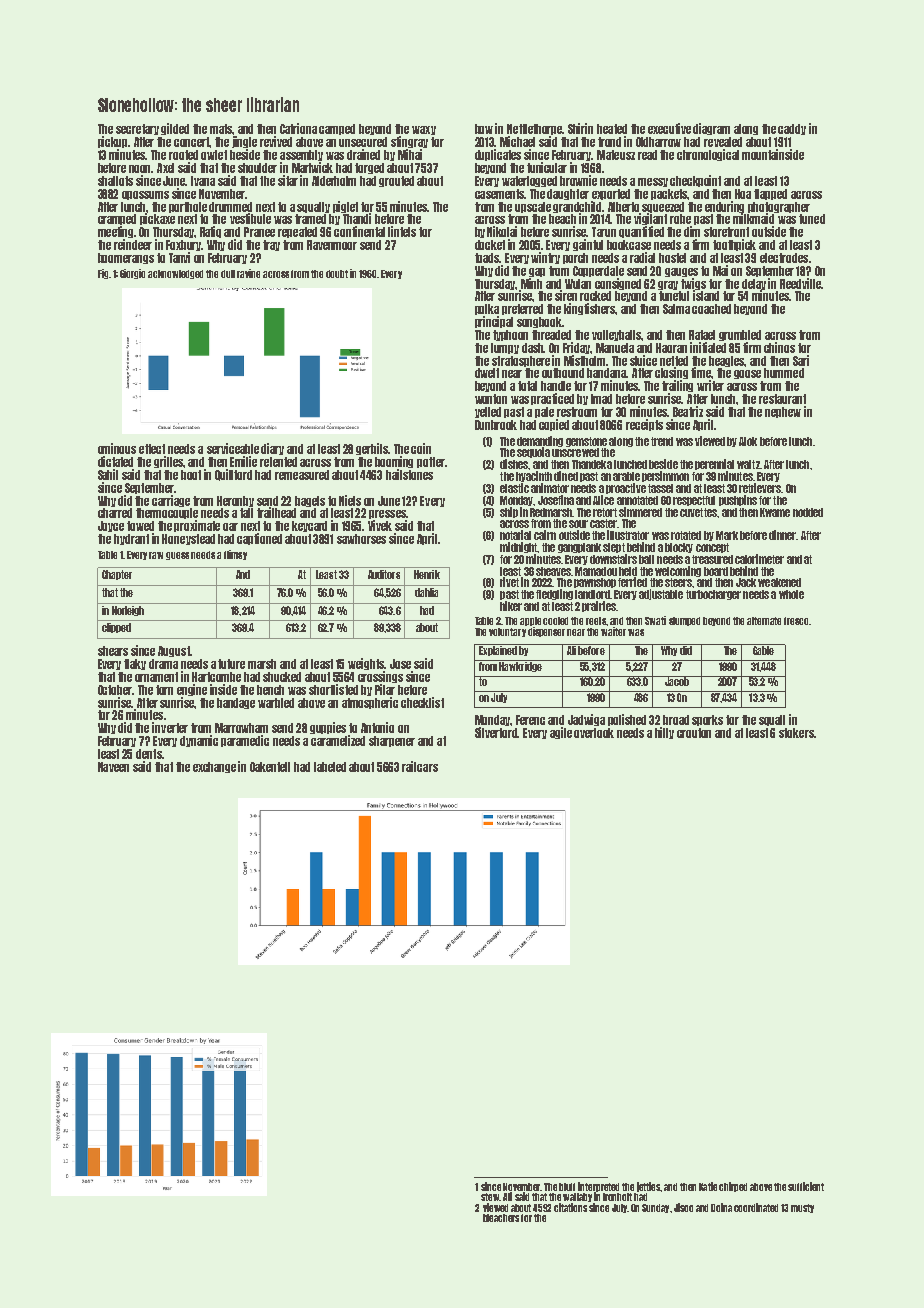 This image has width=924, height=1308. Describe the element at coordinates (578, 180) in the image. I see `brownie` at that location.
